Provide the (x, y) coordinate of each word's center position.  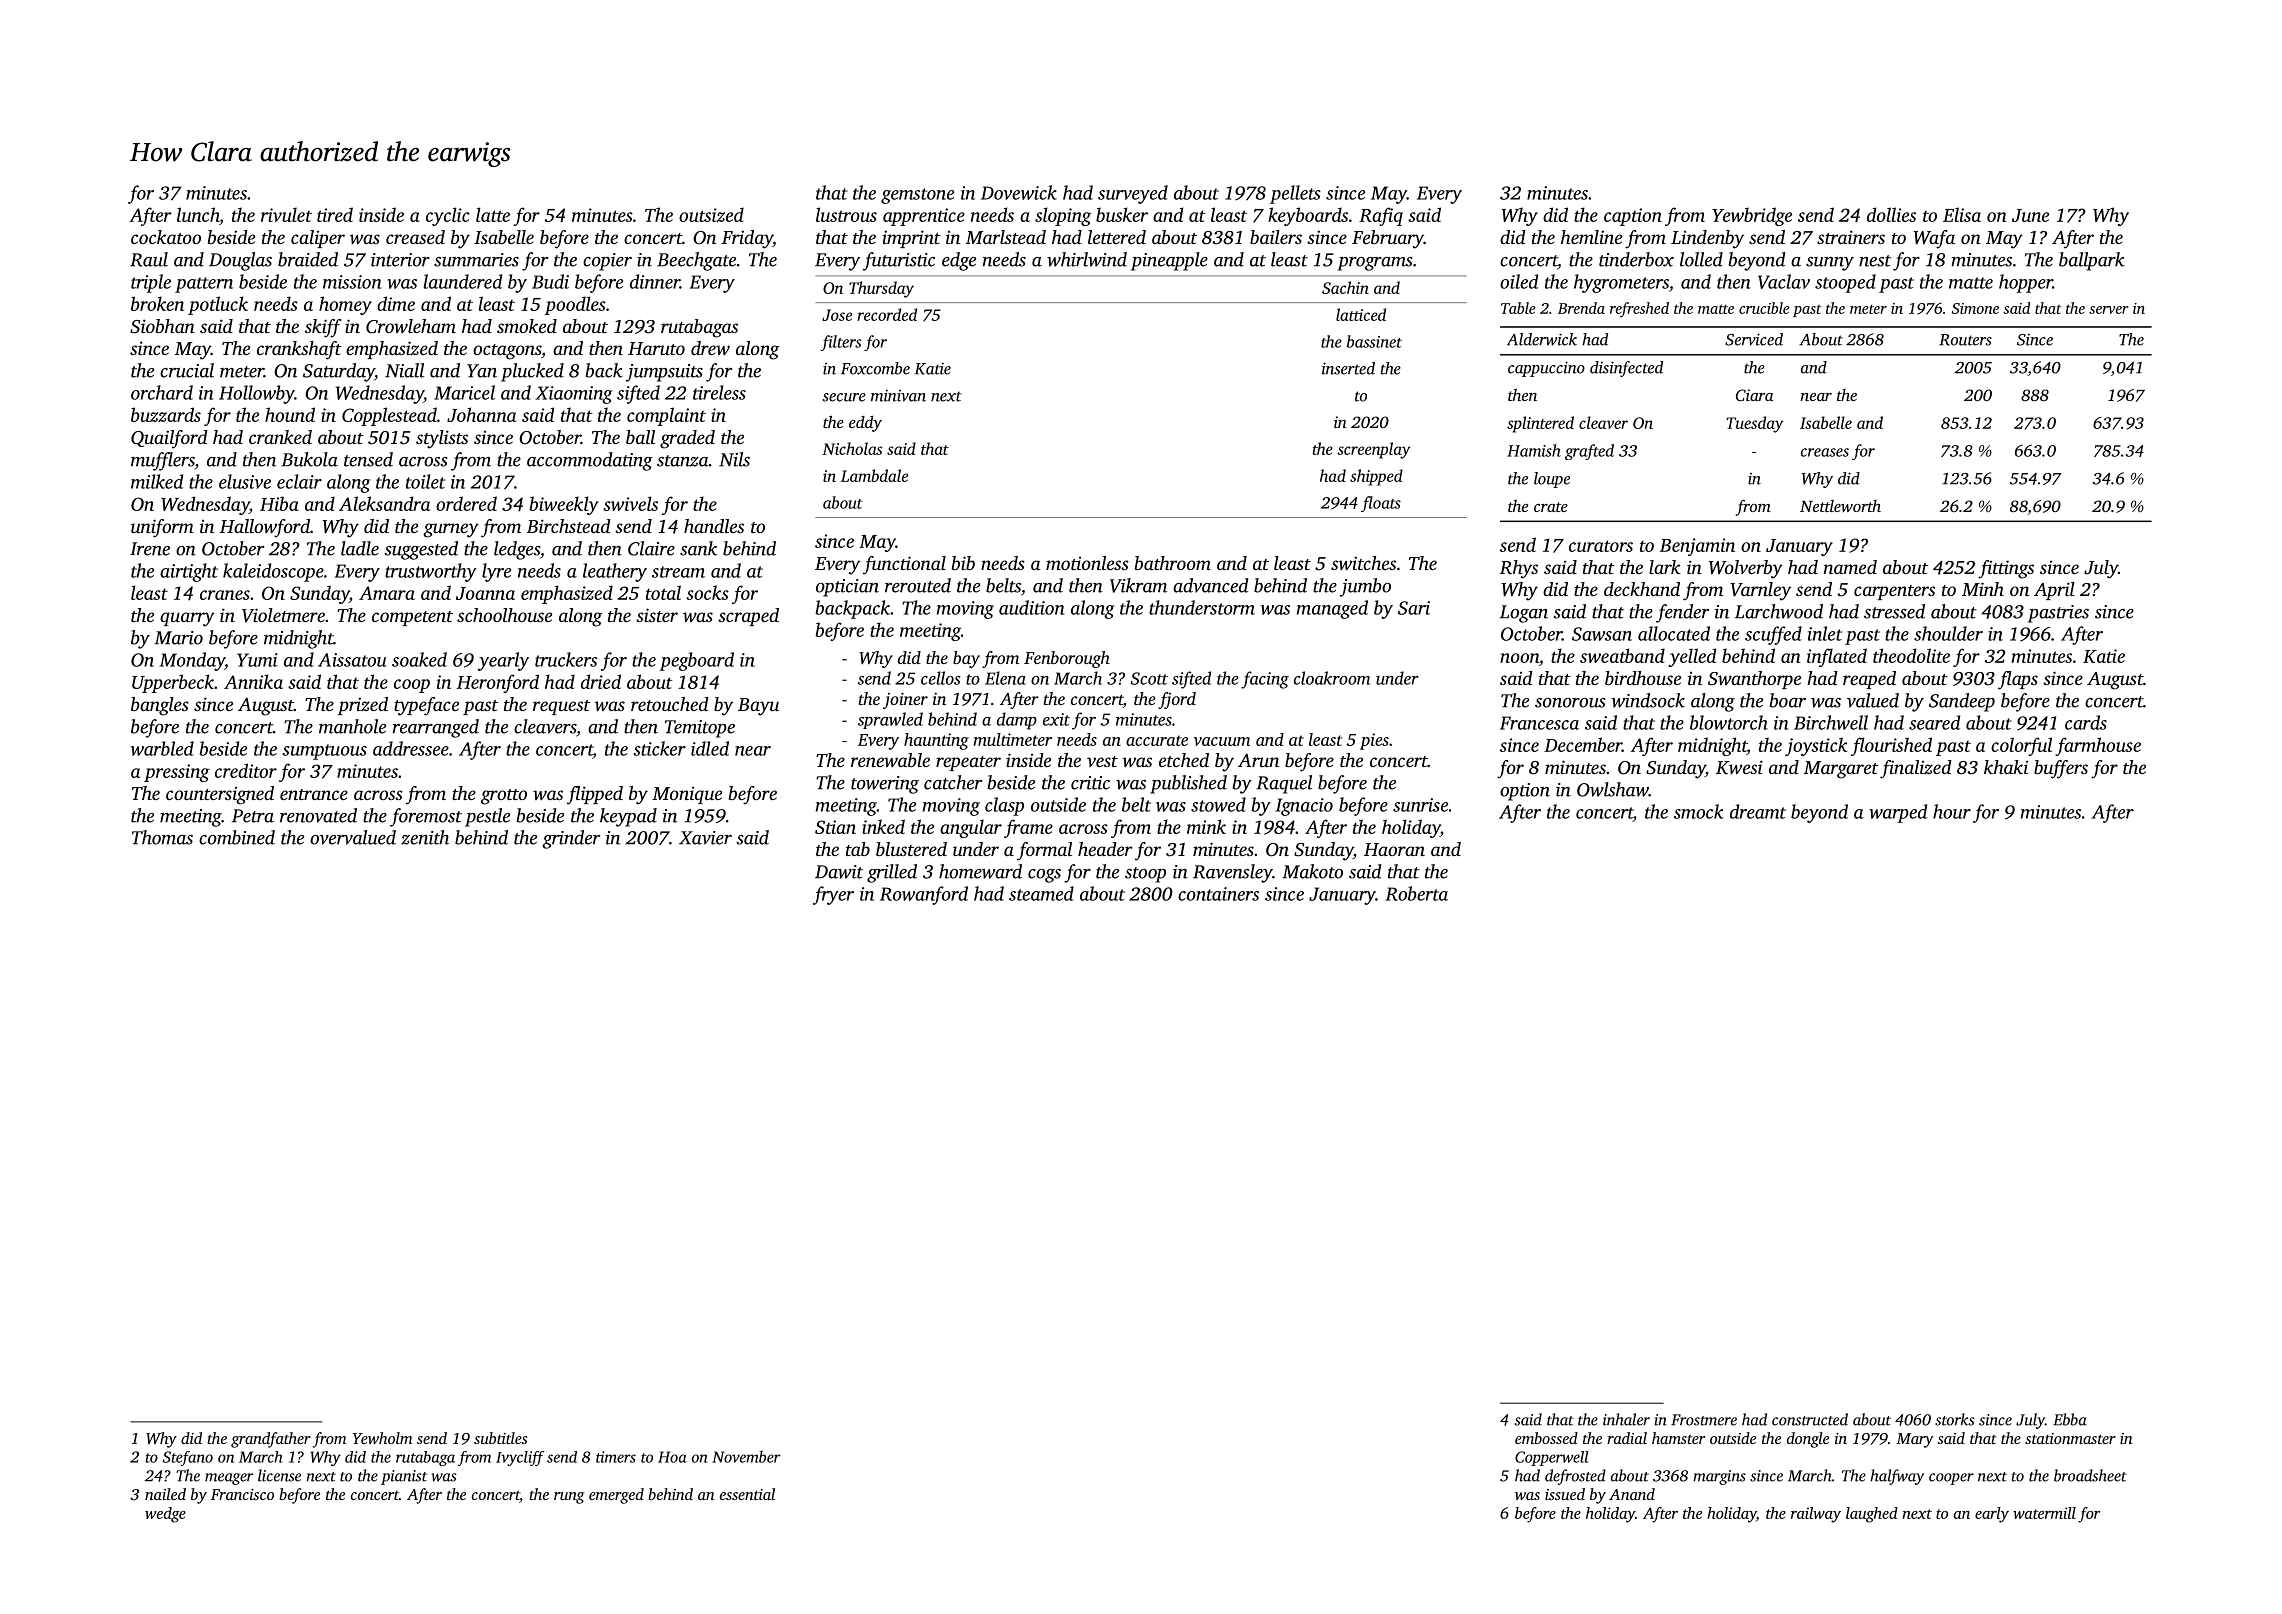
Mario (178, 638)
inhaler (1626, 1419)
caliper (318, 239)
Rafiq (1381, 216)
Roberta (1416, 893)
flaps (2018, 680)
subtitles (500, 1438)
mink (1206, 826)
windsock (1648, 700)
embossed (1546, 1438)
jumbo (1365, 587)
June (2030, 215)
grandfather (271, 1440)
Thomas (162, 837)
